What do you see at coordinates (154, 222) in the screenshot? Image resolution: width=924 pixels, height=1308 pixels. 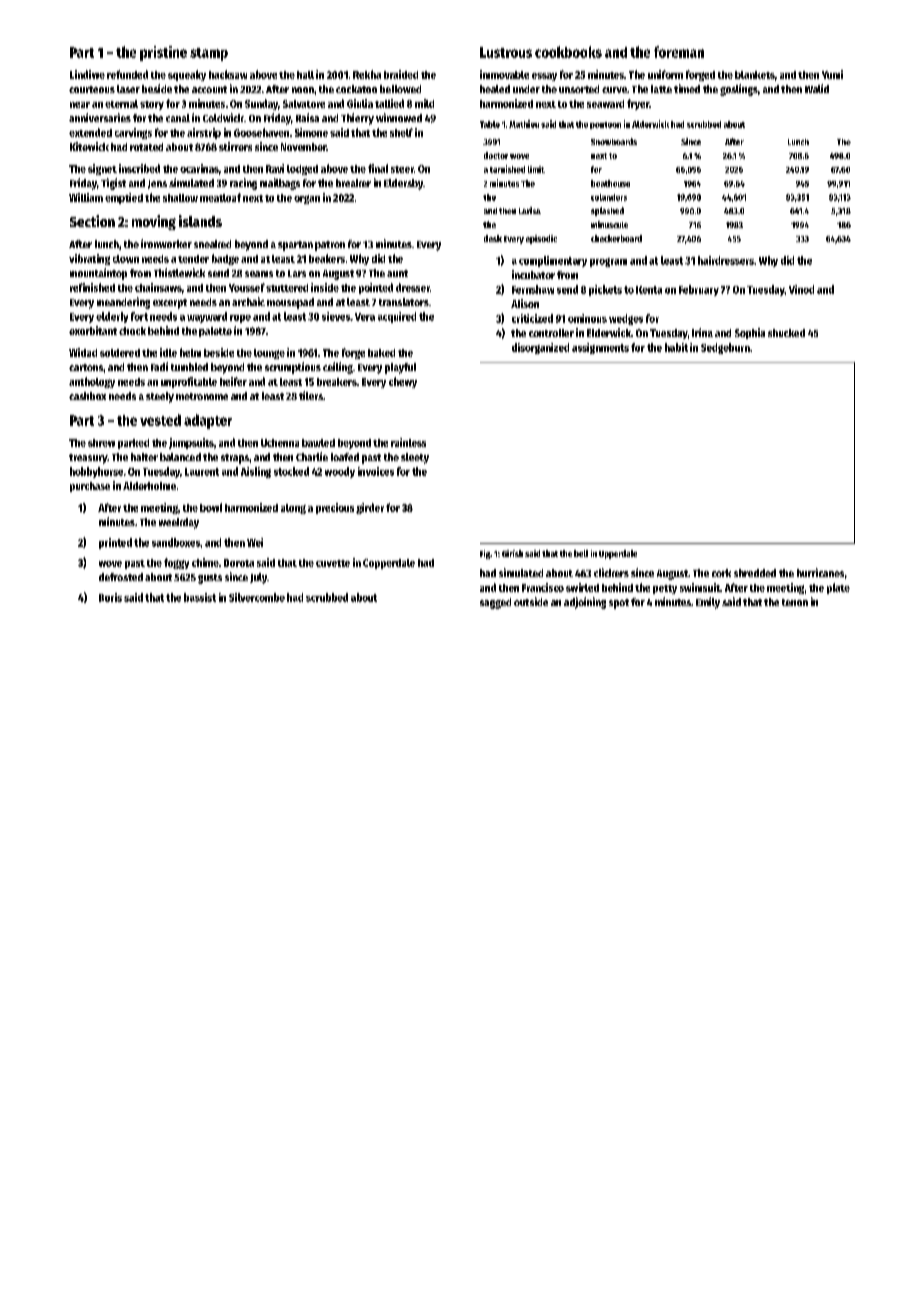 I see `moving` at bounding box center [154, 222].
